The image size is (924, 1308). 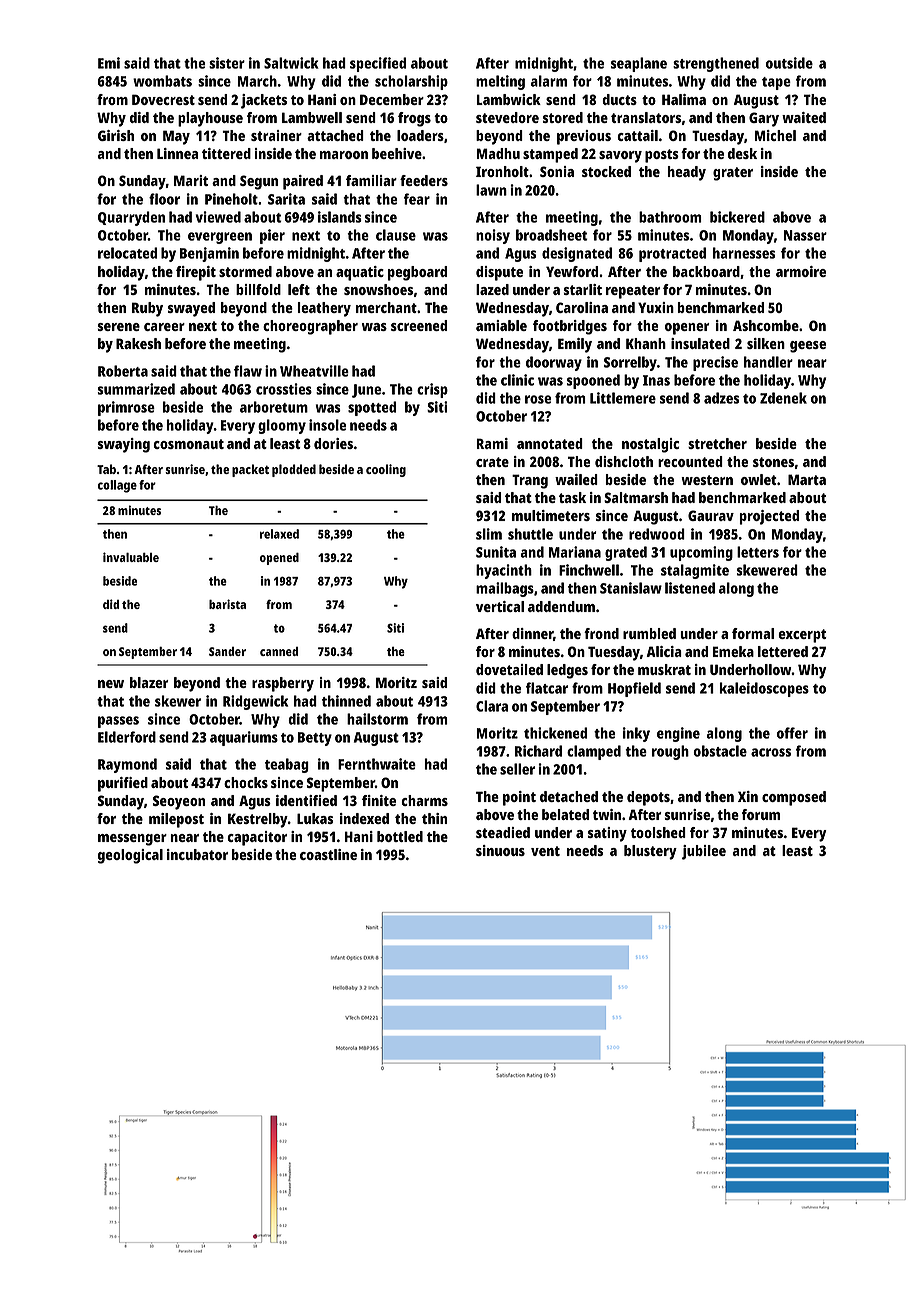 What do you see at coordinates (210, 119) in the image?
I see `playhouse` at bounding box center [210, 119].
